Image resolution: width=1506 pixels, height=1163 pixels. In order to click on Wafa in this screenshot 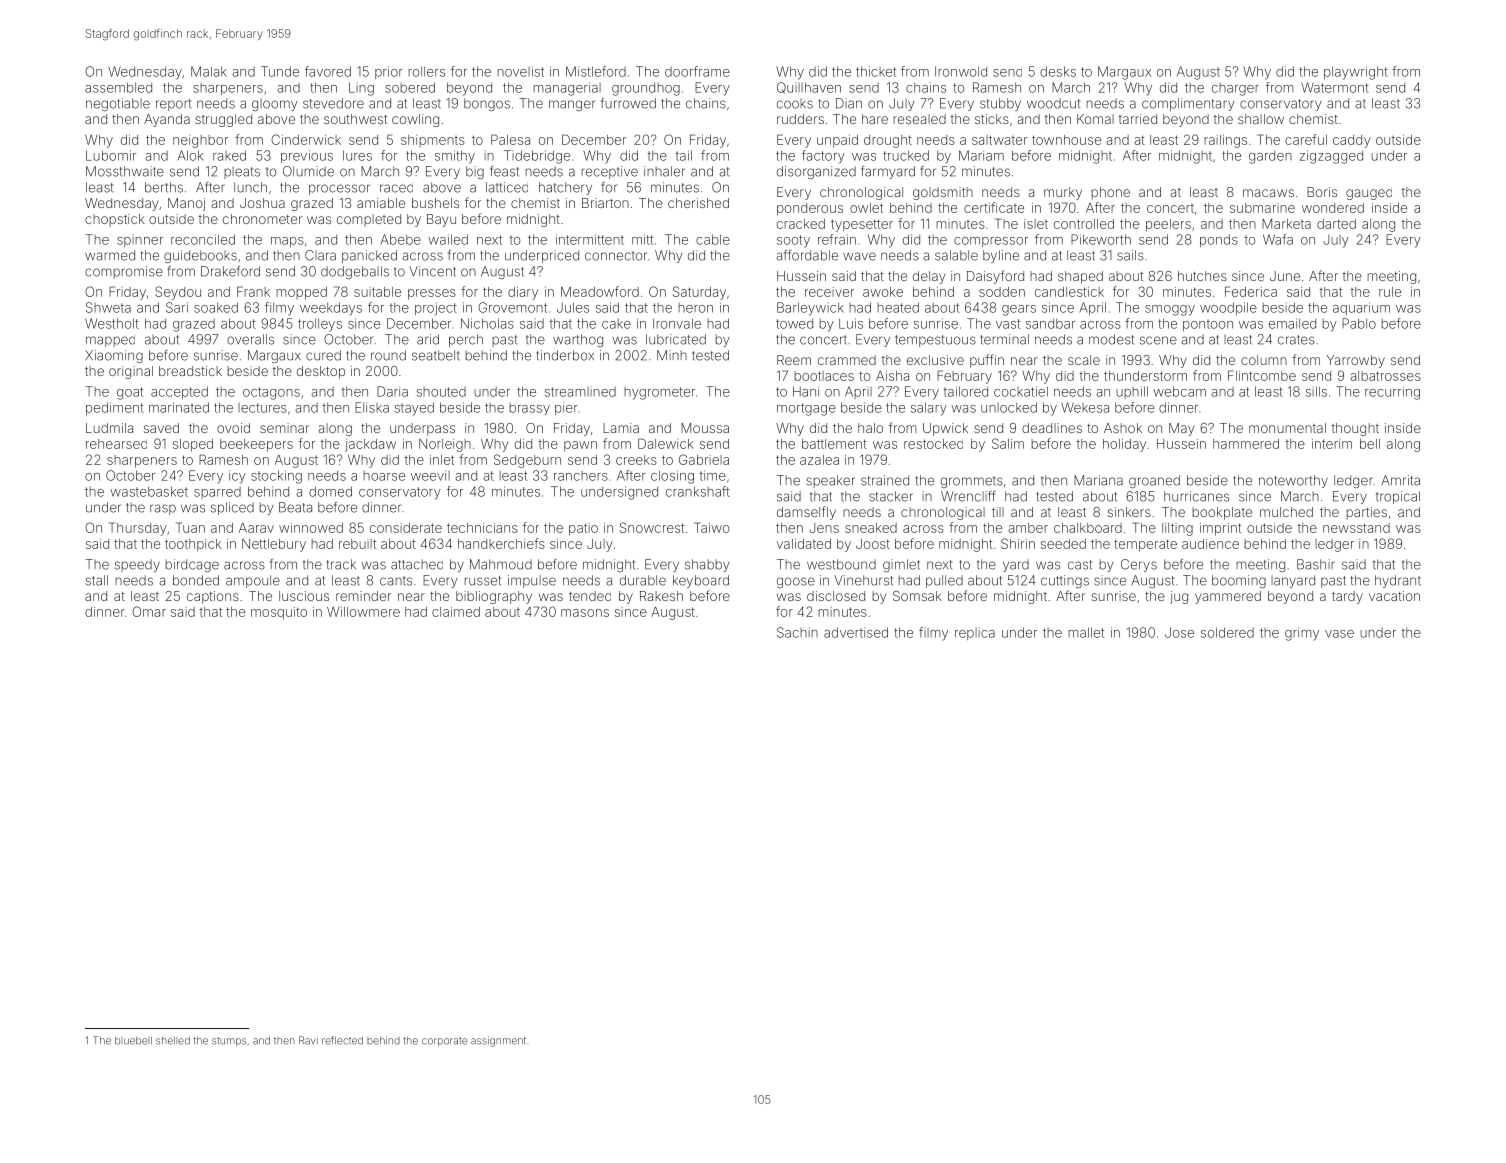, I will do `click(1278, 239)`.
